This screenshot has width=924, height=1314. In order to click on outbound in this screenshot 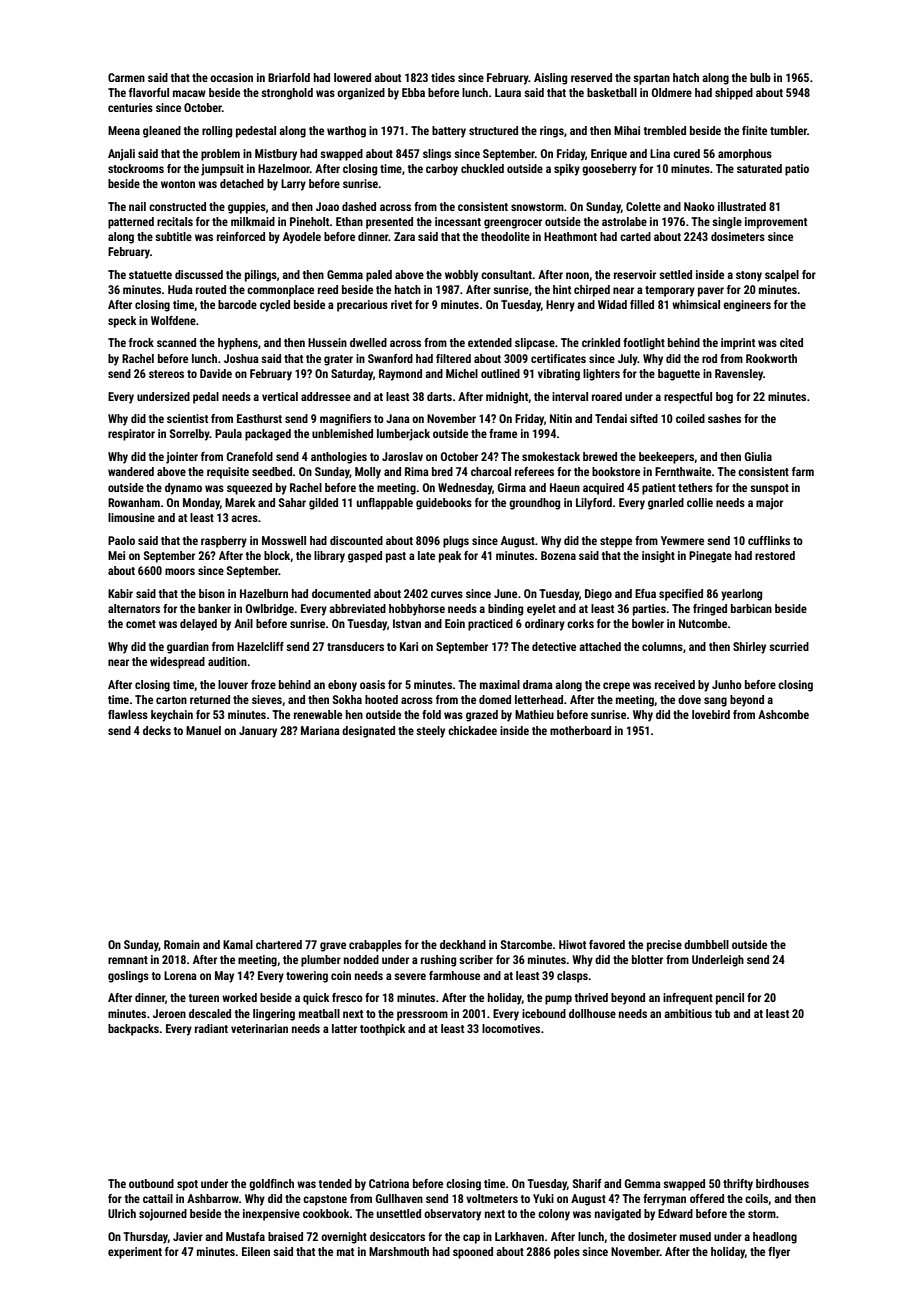, I will do `click(151, 1183)`.
